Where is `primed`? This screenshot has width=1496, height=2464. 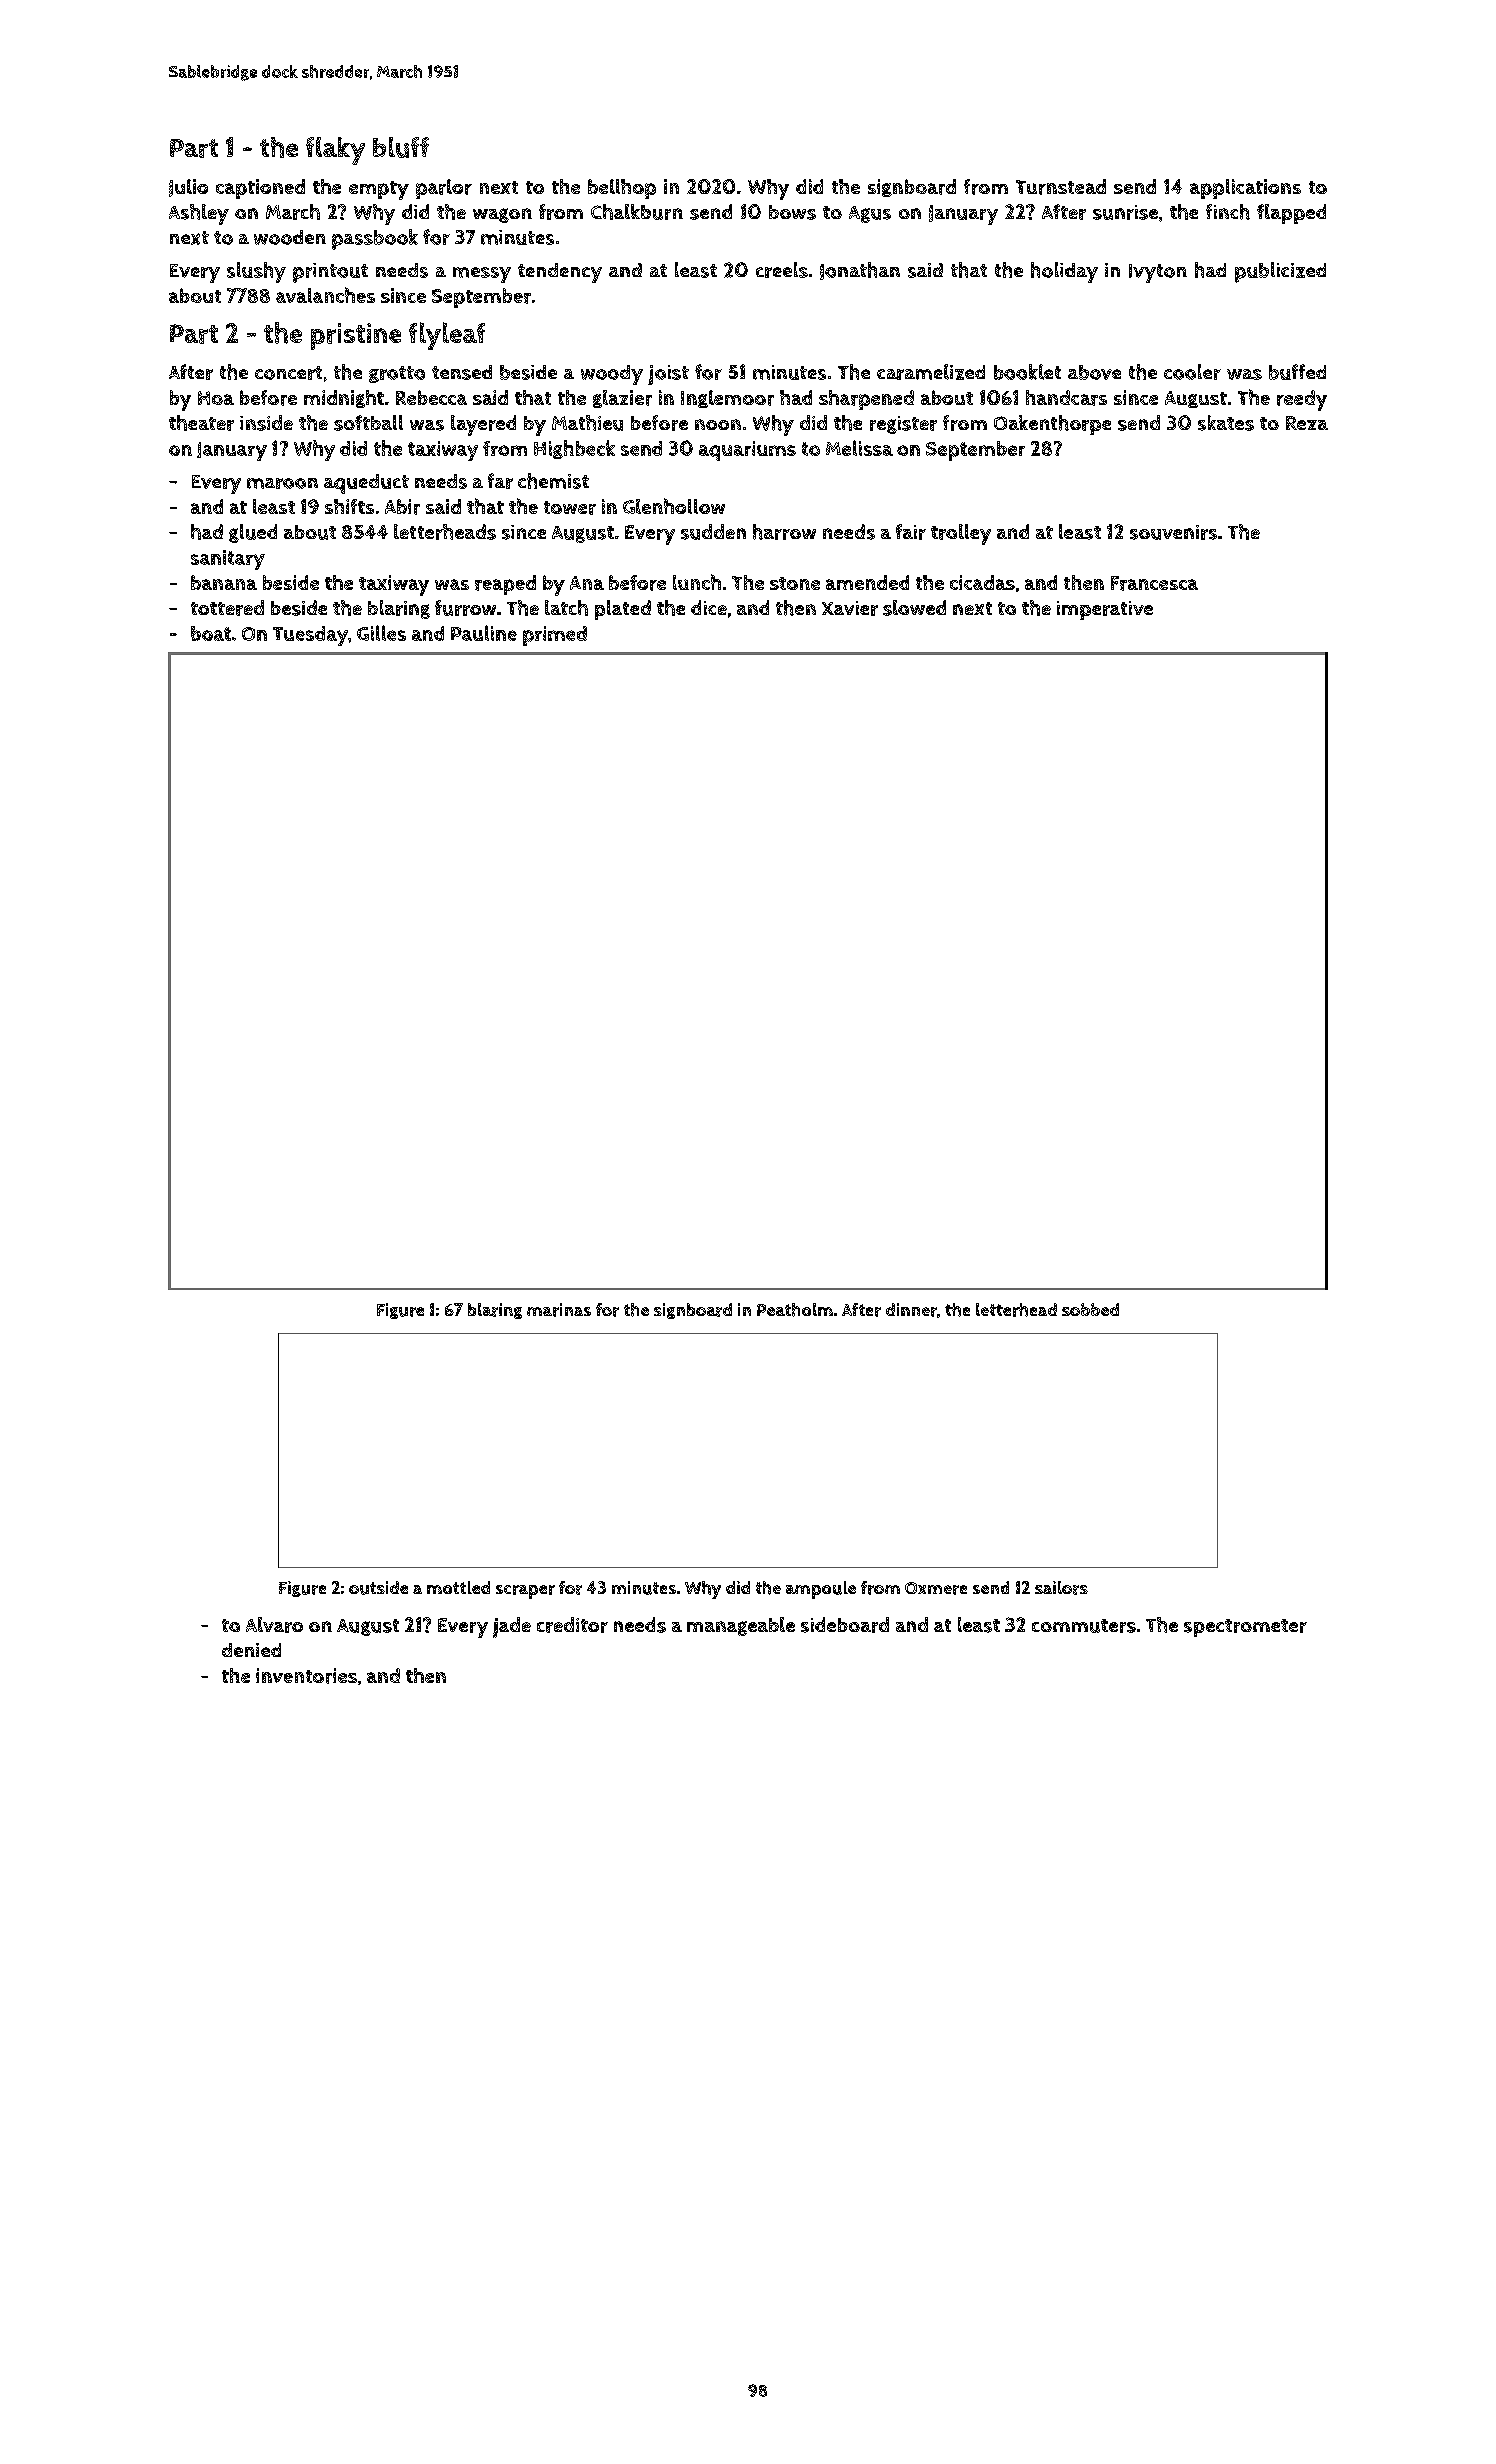
primed is located at coordinates (555, 636).
